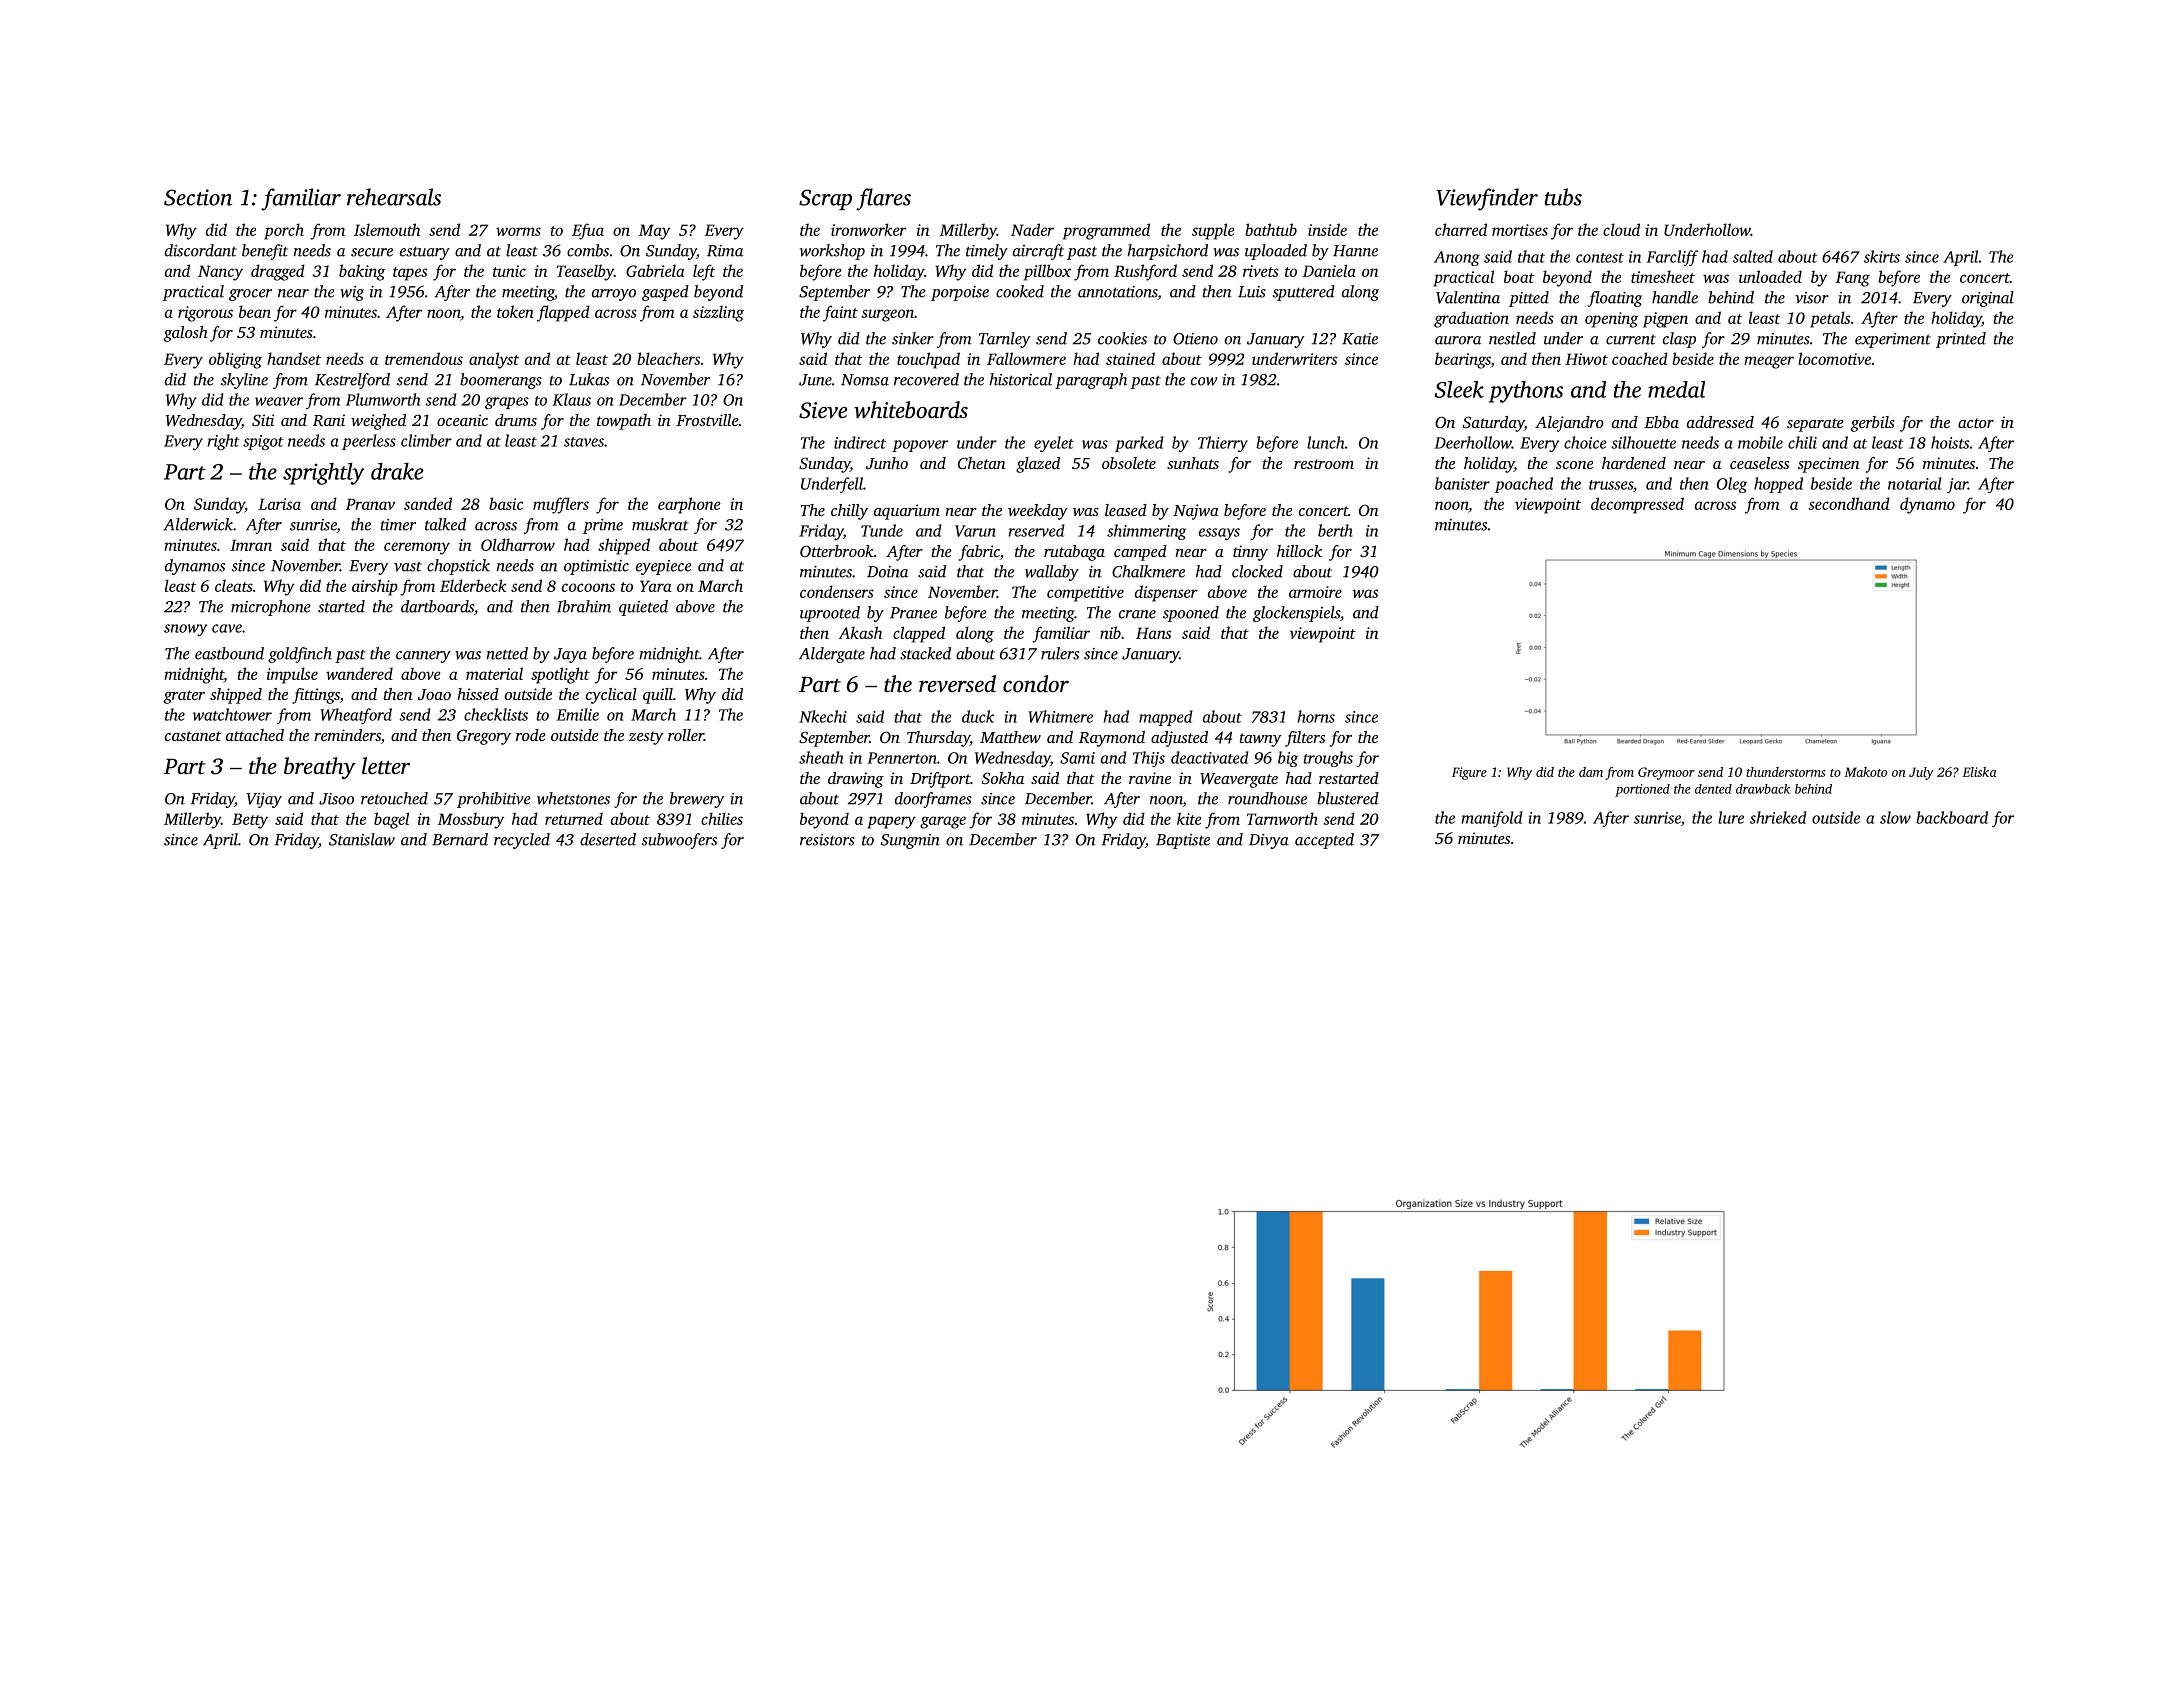  I want to click on prohibitive, so click(494, 800).
